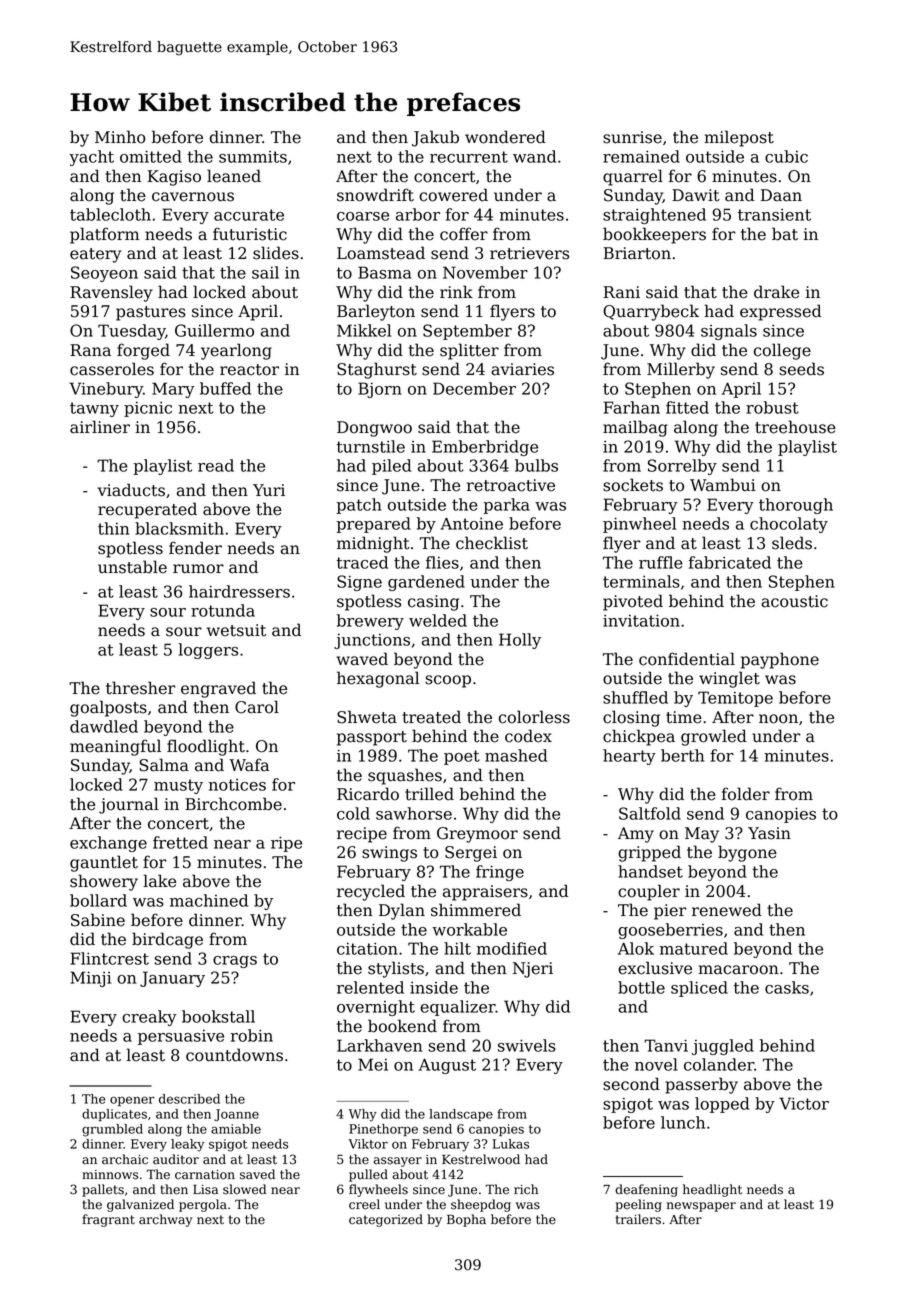  What do you see at coordinates (654, 216) in the page?
I see `straightened` at bounding box center [654, 216].
